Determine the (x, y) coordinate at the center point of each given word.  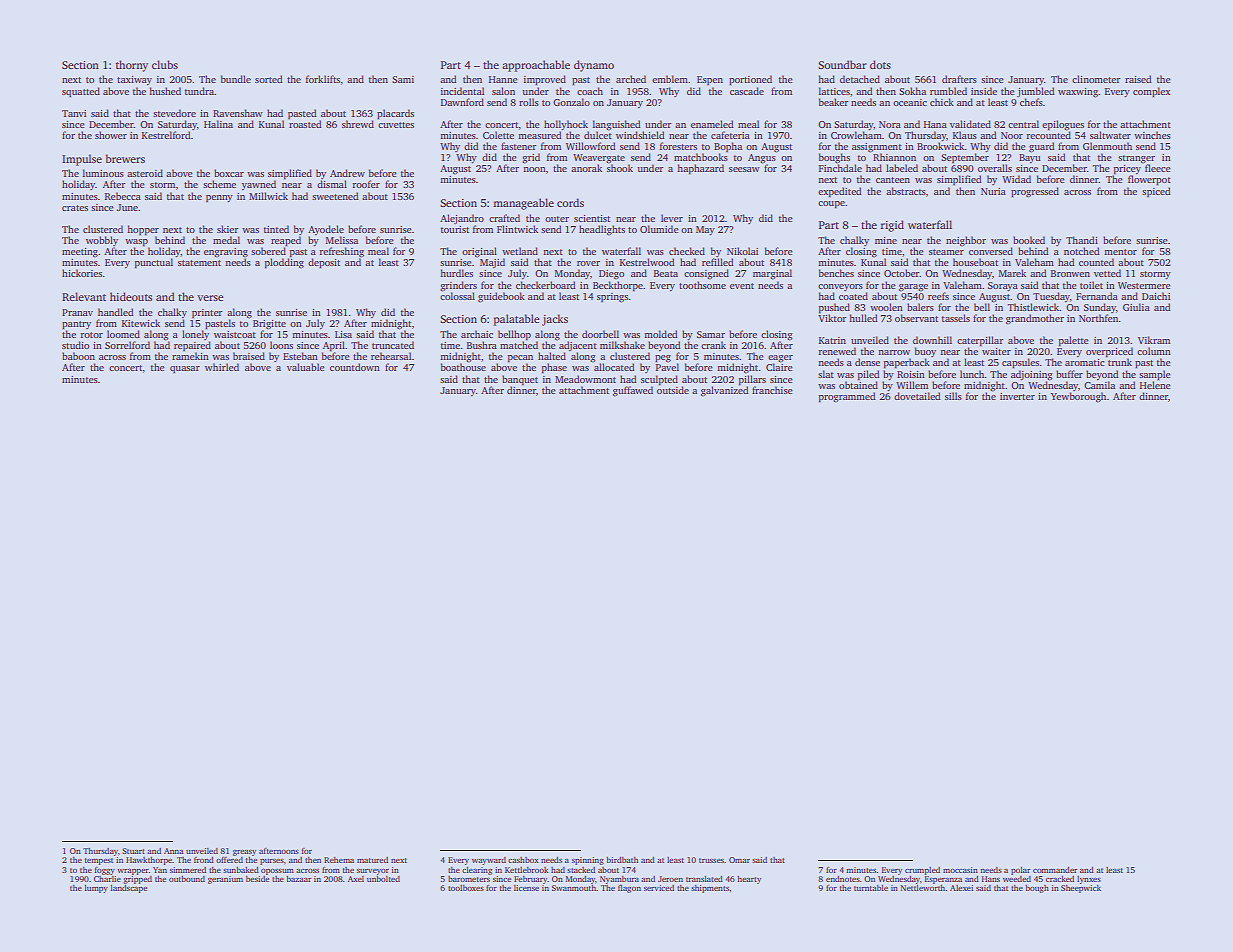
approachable (536, 66)
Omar (739, 860)
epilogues (1063, 125)
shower (111, 135)
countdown (355, 367)
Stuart (133, 851)
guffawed (633, 391)
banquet (520, 380)
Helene (1155, 384)
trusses (711, 860)
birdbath (622, 860)
